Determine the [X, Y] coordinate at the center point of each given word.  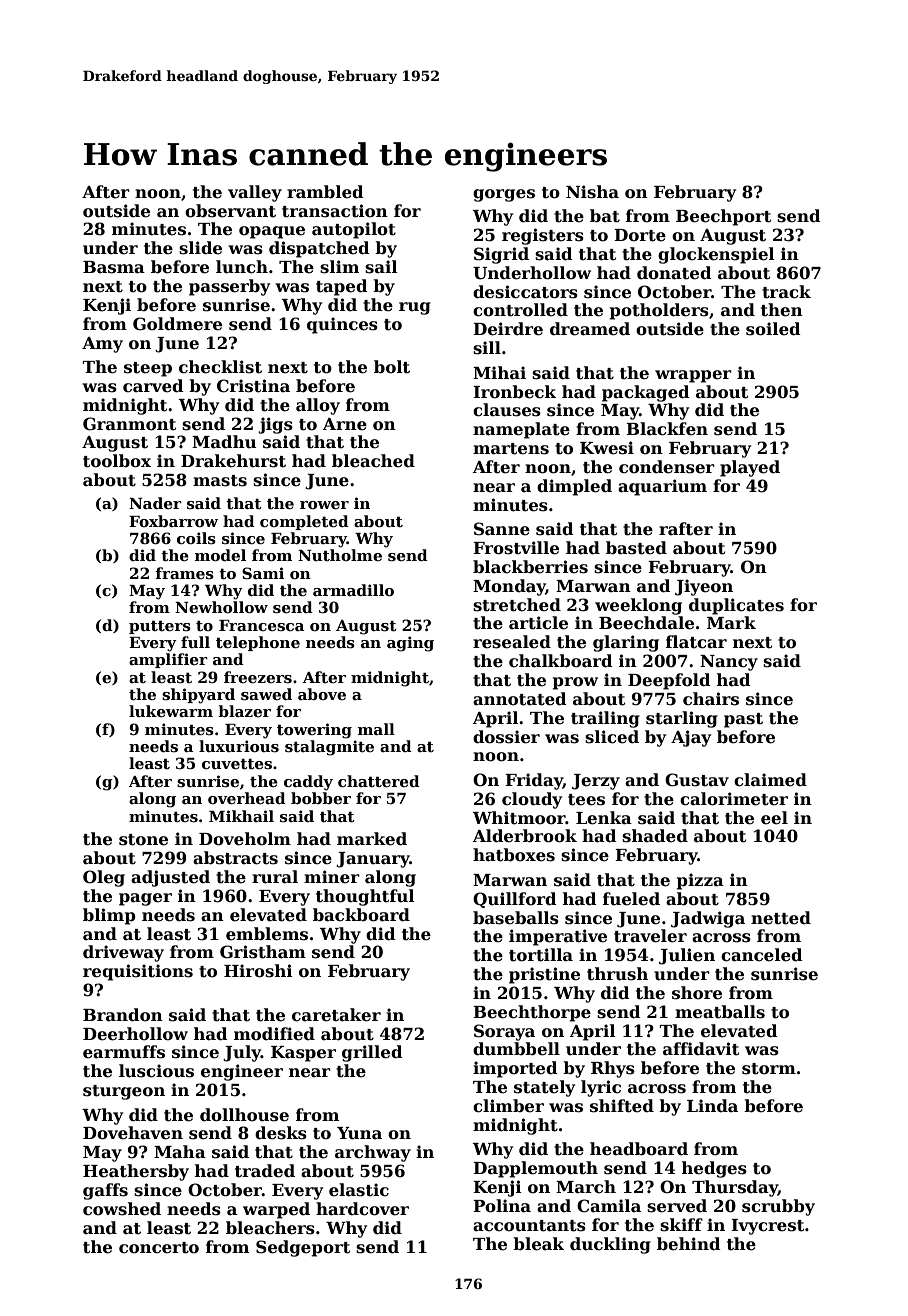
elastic [359, 1190]
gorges [504, 195]
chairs [711, 699]
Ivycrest [767, 1227]
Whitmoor [519, 818]
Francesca [262, 625]
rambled [325, 192]
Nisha [592, 192]
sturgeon [124, 1092]
